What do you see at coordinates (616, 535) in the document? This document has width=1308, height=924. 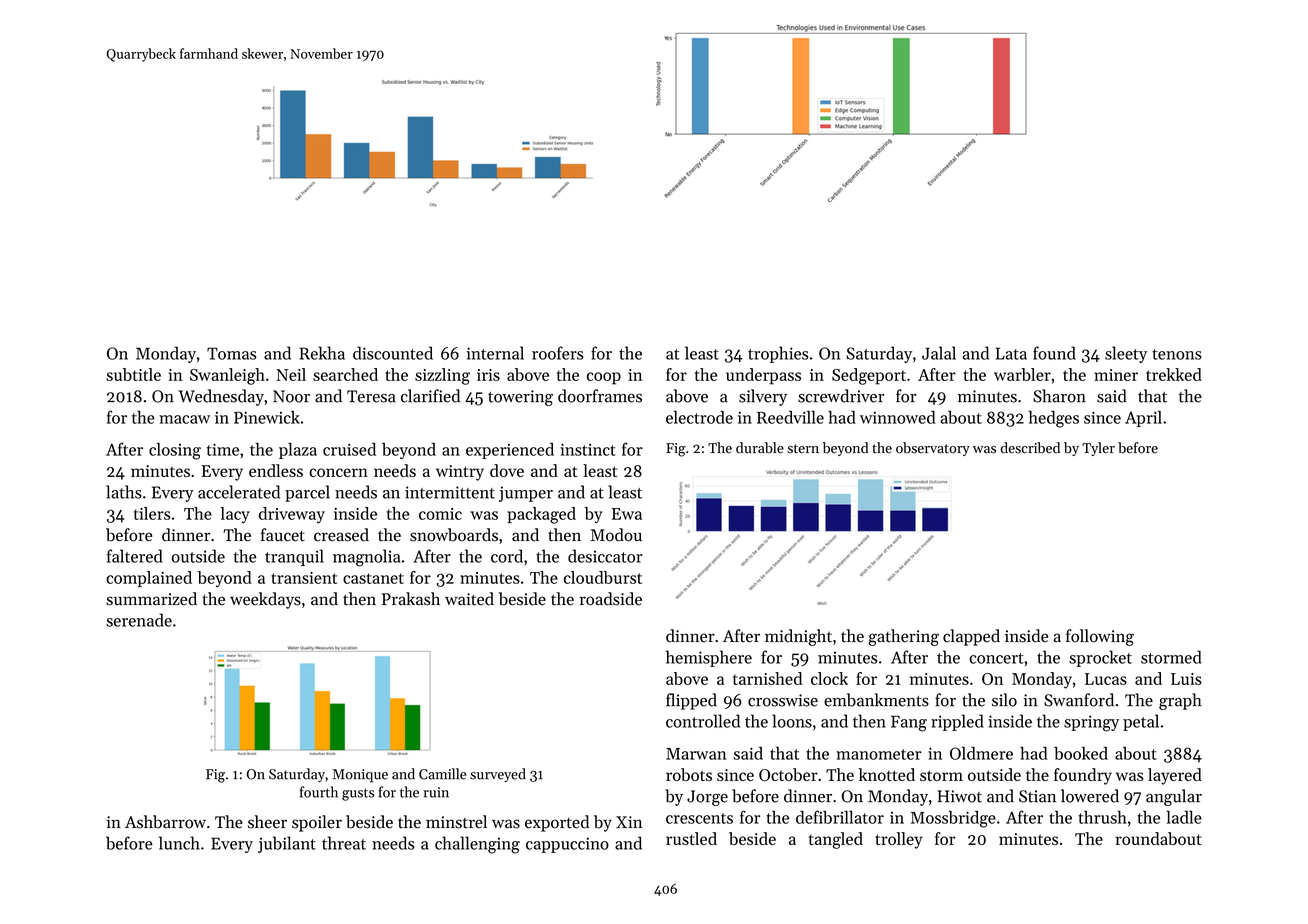 I see `Modou` at bounding box center [616, 535].
